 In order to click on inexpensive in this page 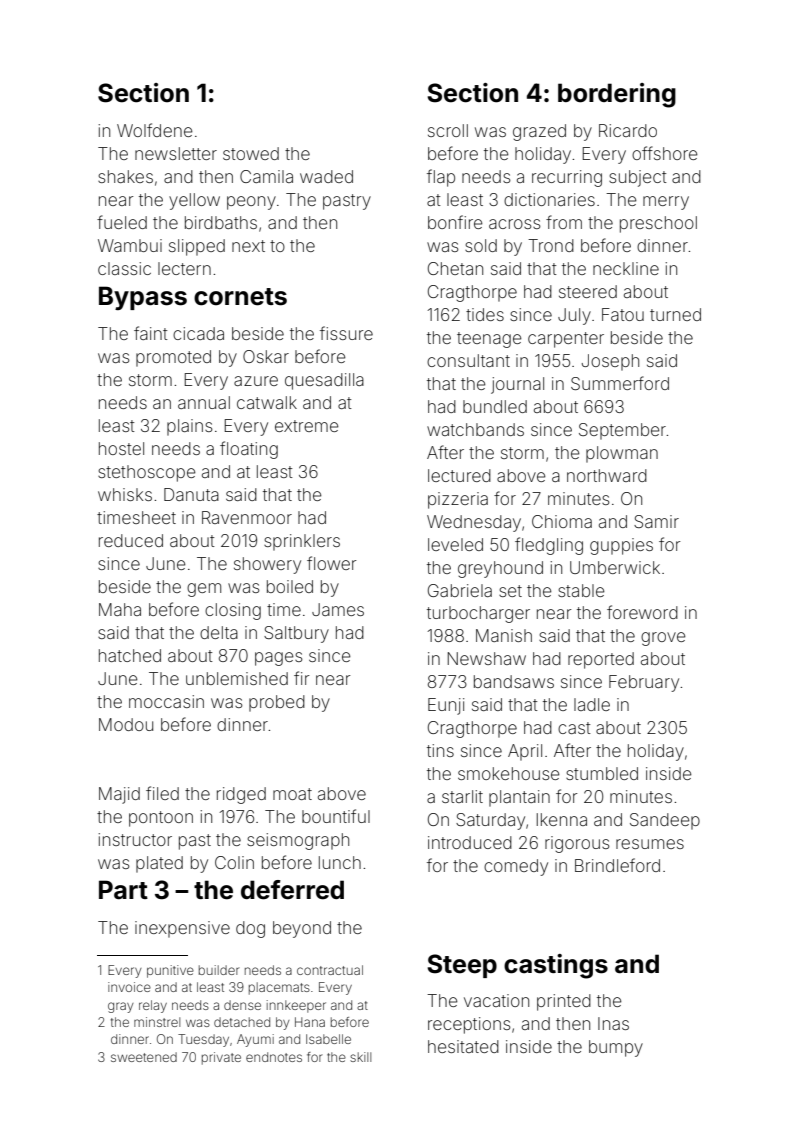, I will do `click(182, 929)`.
